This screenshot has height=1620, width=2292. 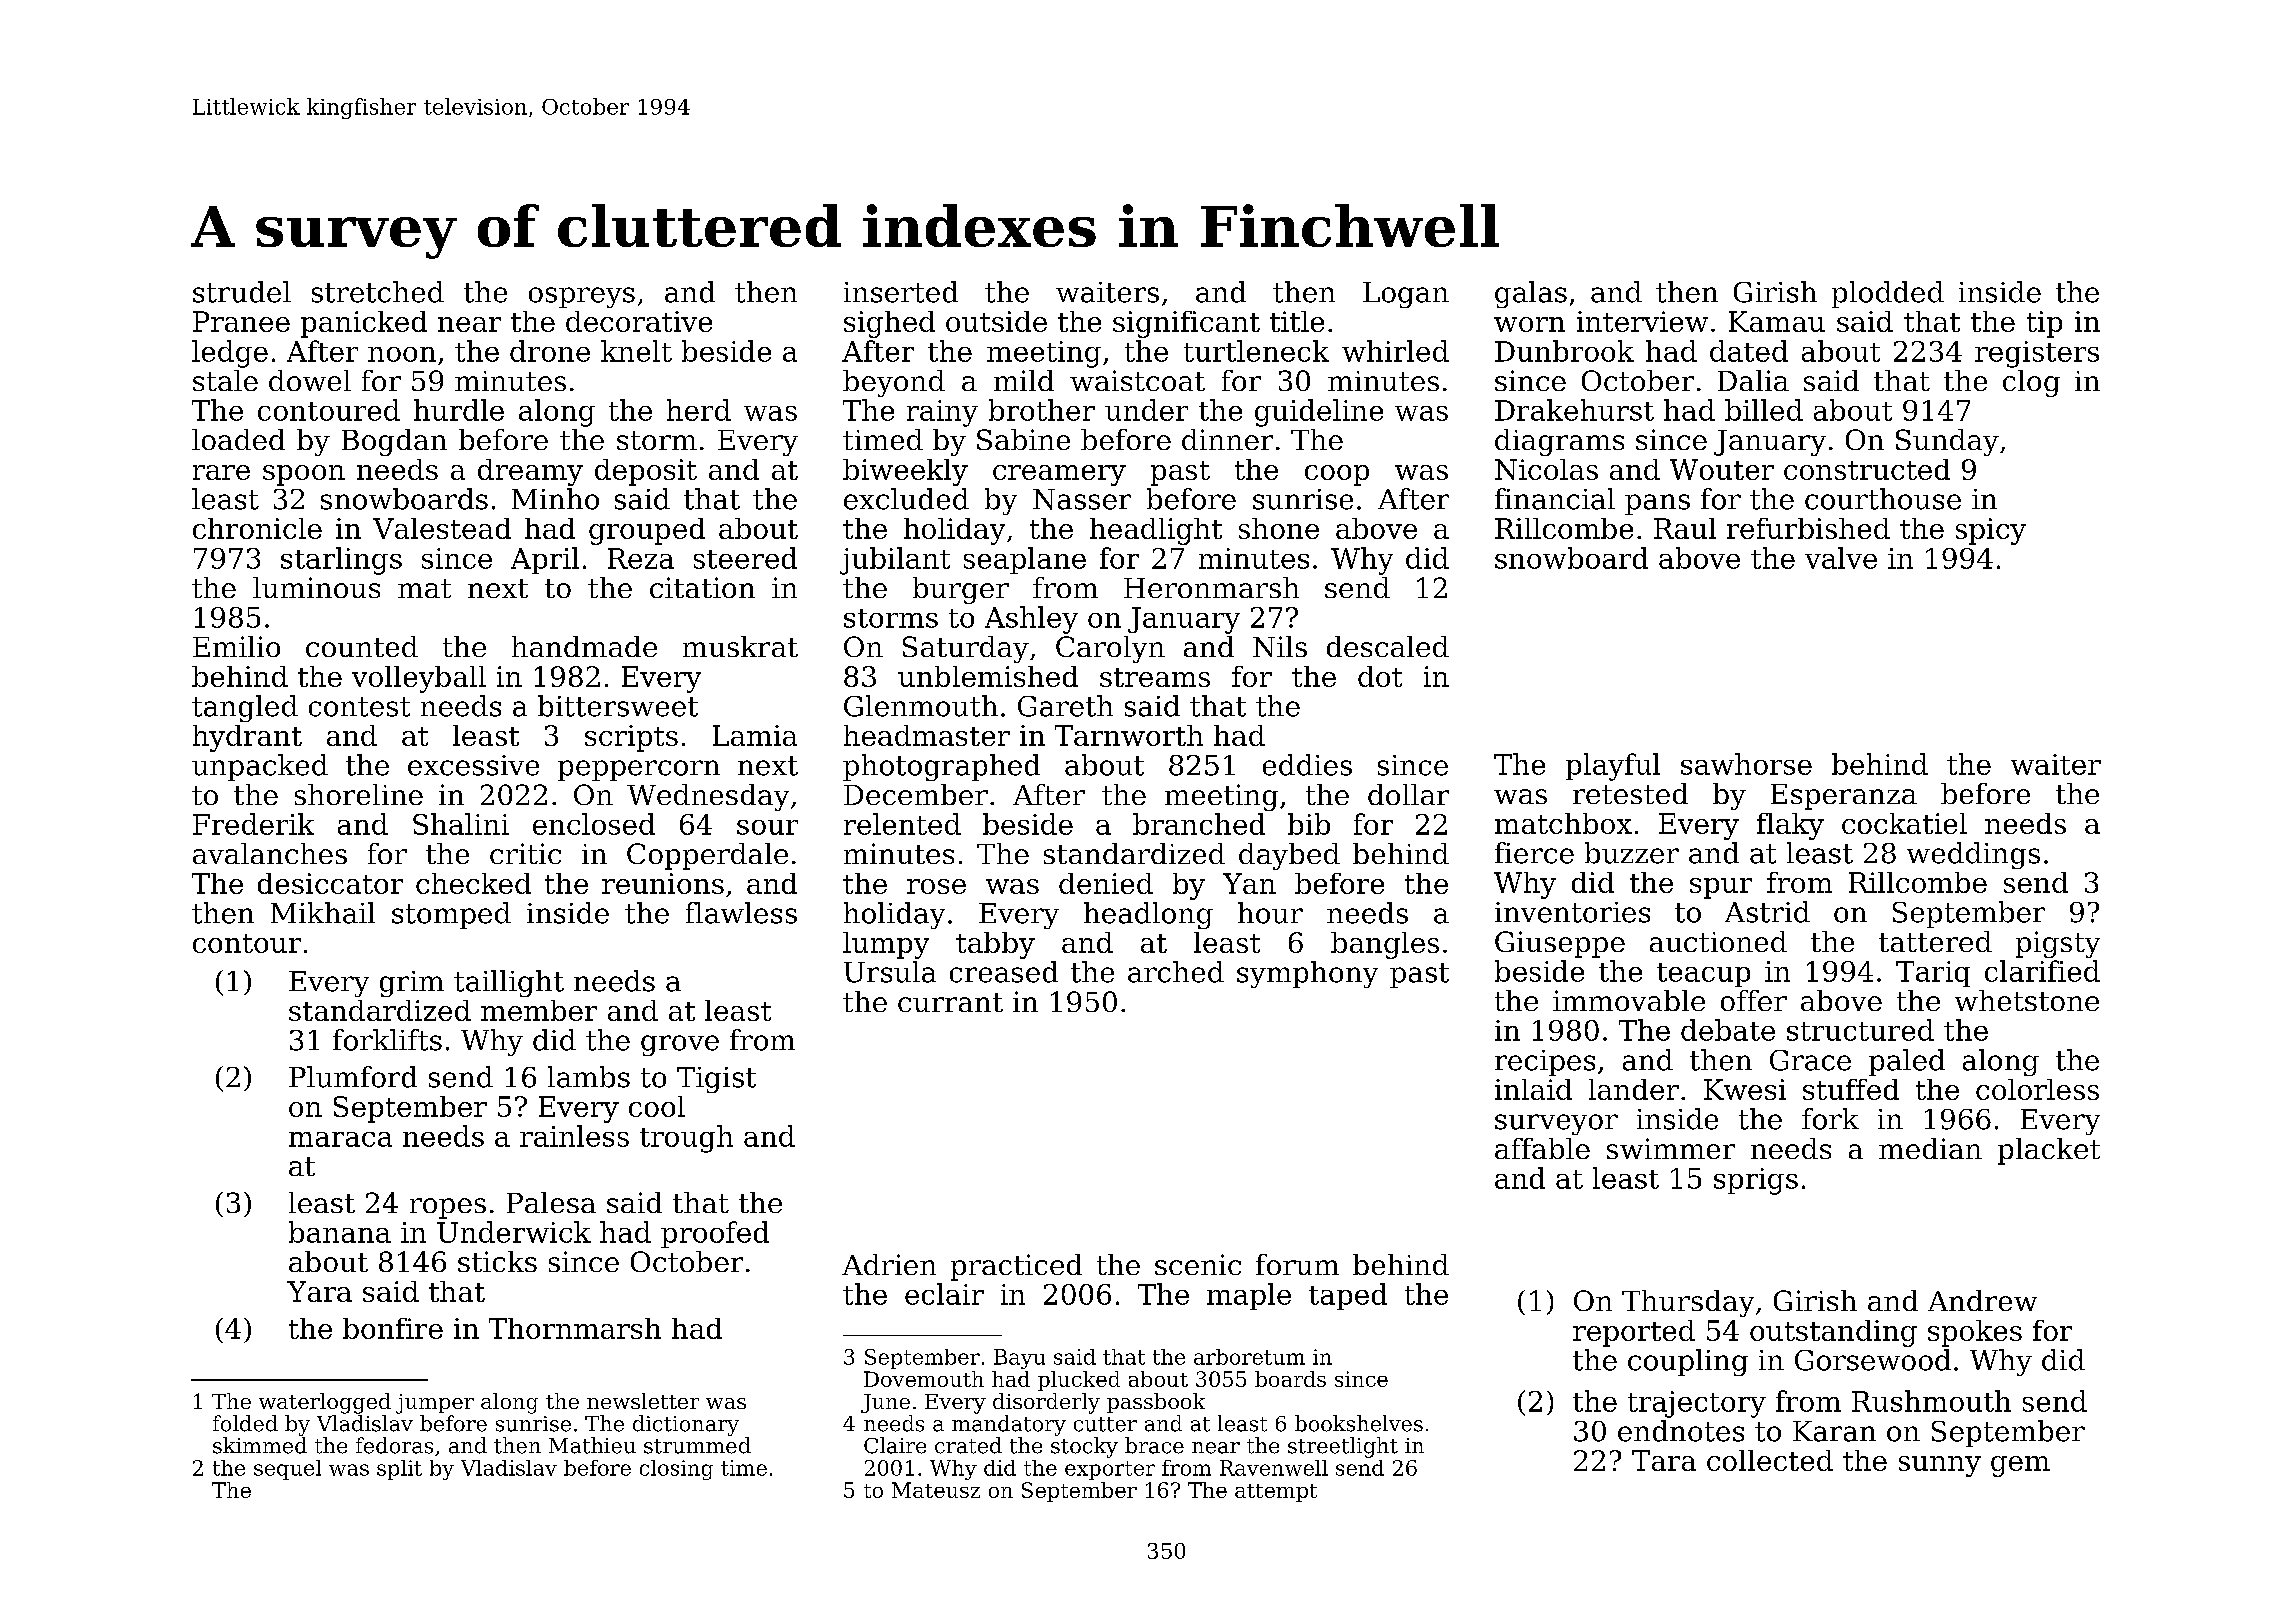 What do you see at coordinates (1031, 620) in the screenshot?
I see `Ashley` at bounding box center [1031, 620].
